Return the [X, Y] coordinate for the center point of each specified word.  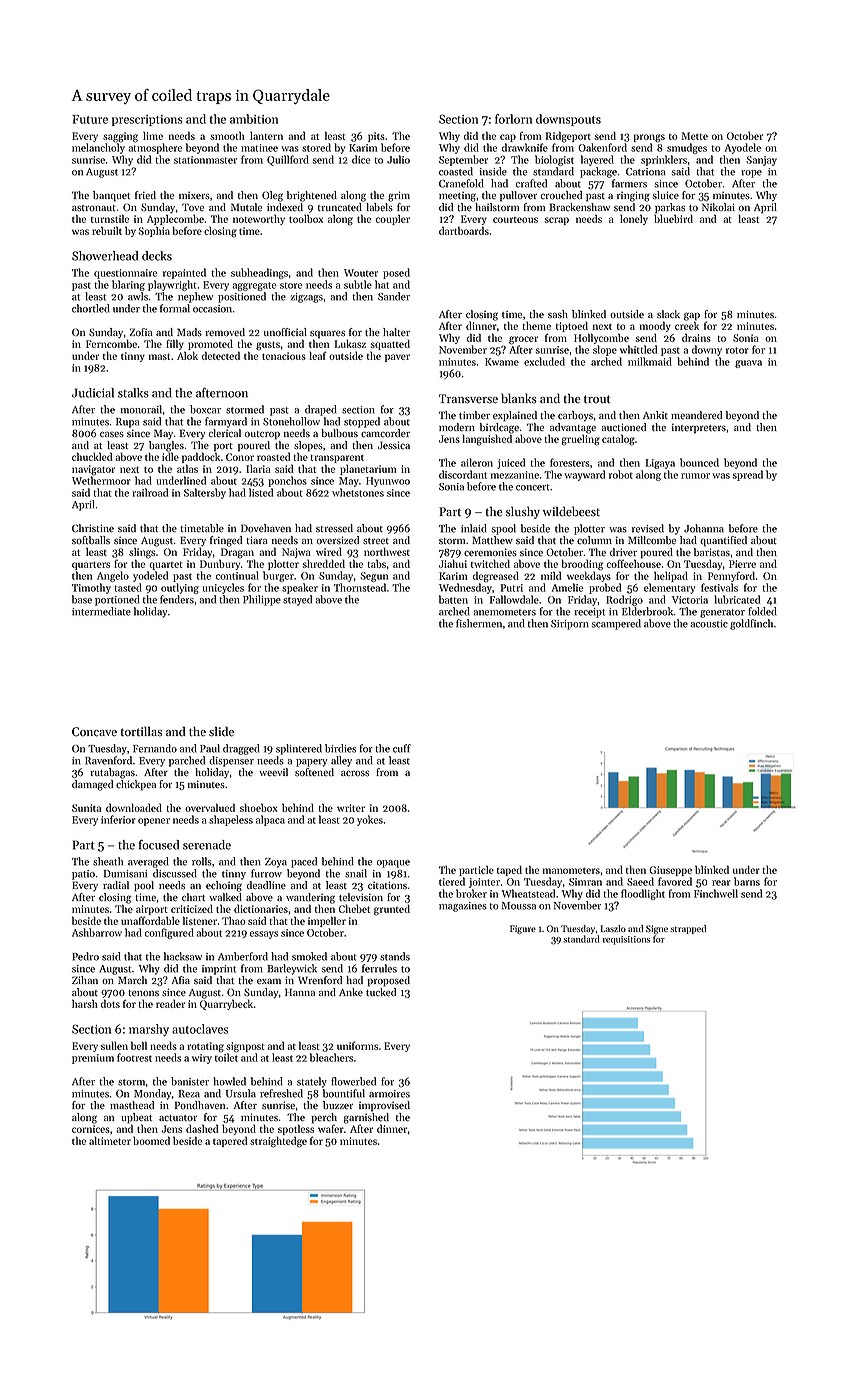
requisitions [626, 940]
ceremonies [490, 552]
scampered [616, 624]
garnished [366, 1118]
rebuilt [107, 230]
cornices [91, 1129]
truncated [340, 207]
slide [221, 731]
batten [453, 599]
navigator [93, 470]
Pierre [742, 564]
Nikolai [718, 207]
